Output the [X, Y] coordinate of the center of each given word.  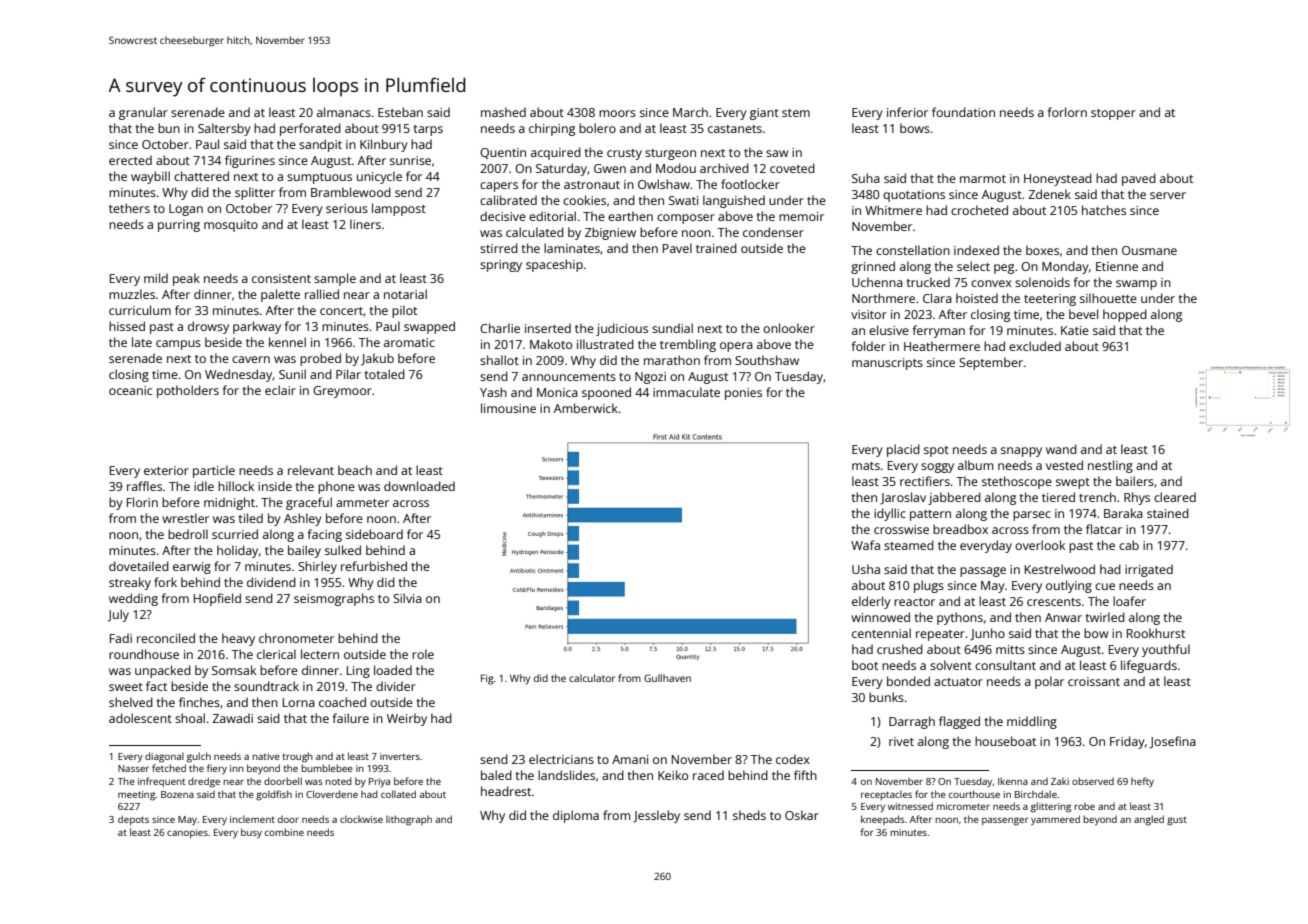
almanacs [344, 112]
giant [764, 114]
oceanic [130, 390]
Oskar [802, 815]
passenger [1005, 821]
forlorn [1067, 112]
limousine [508, 408]
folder [869, 346]
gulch [199, 757]
